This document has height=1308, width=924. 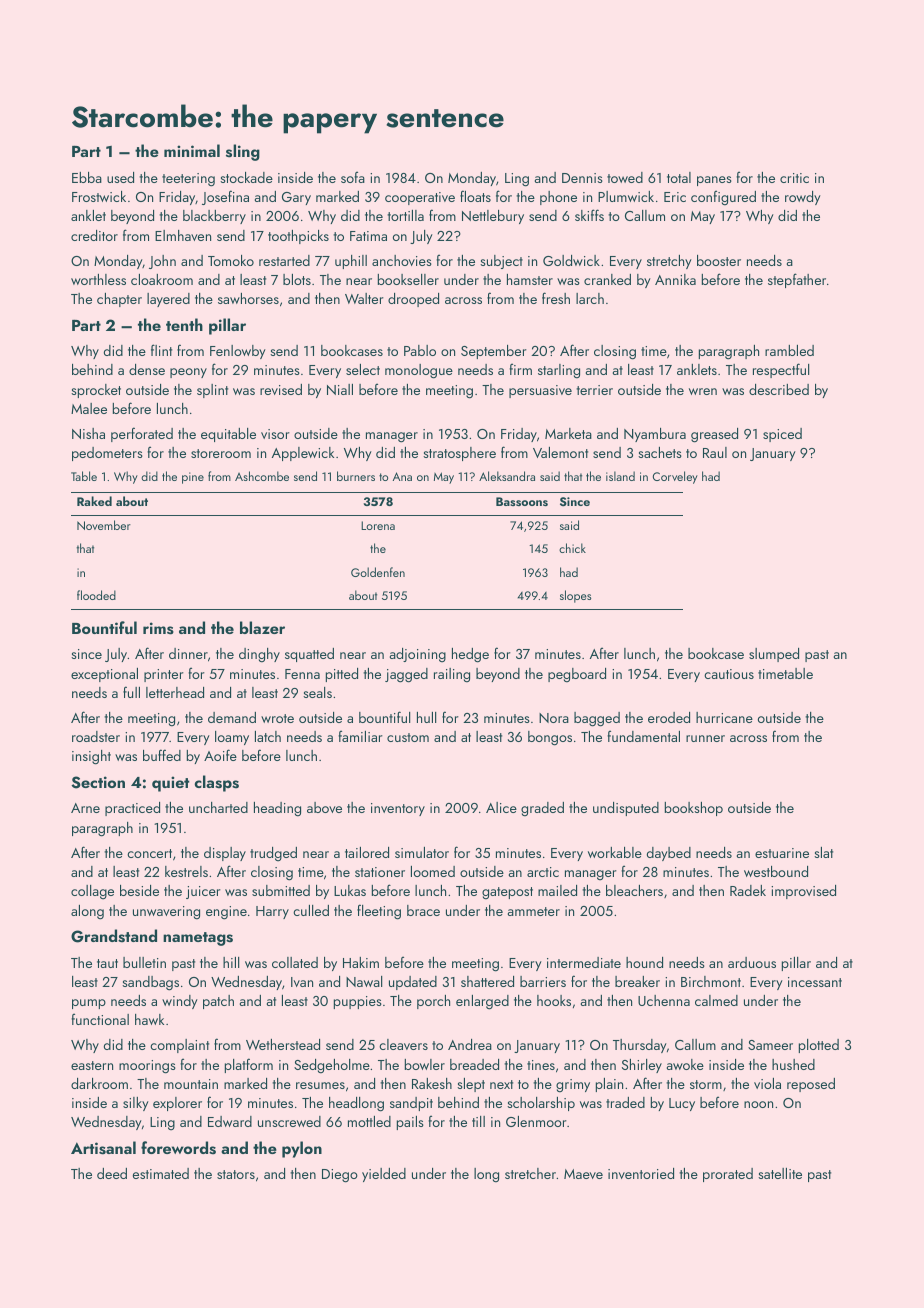 I want to click on rowdy, so click(x=803, y=198).
